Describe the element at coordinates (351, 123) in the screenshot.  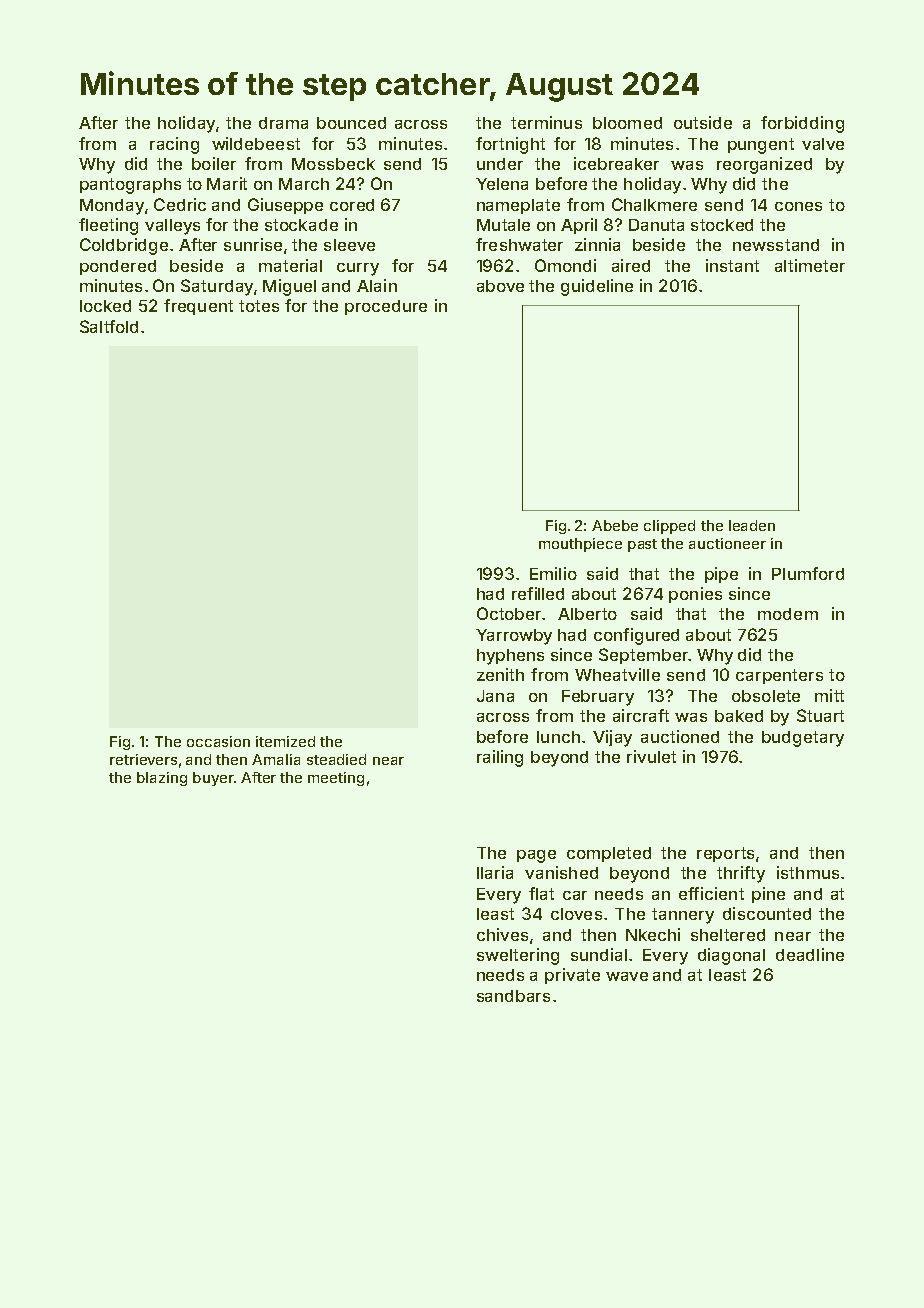
I see `bounced` at that location.
